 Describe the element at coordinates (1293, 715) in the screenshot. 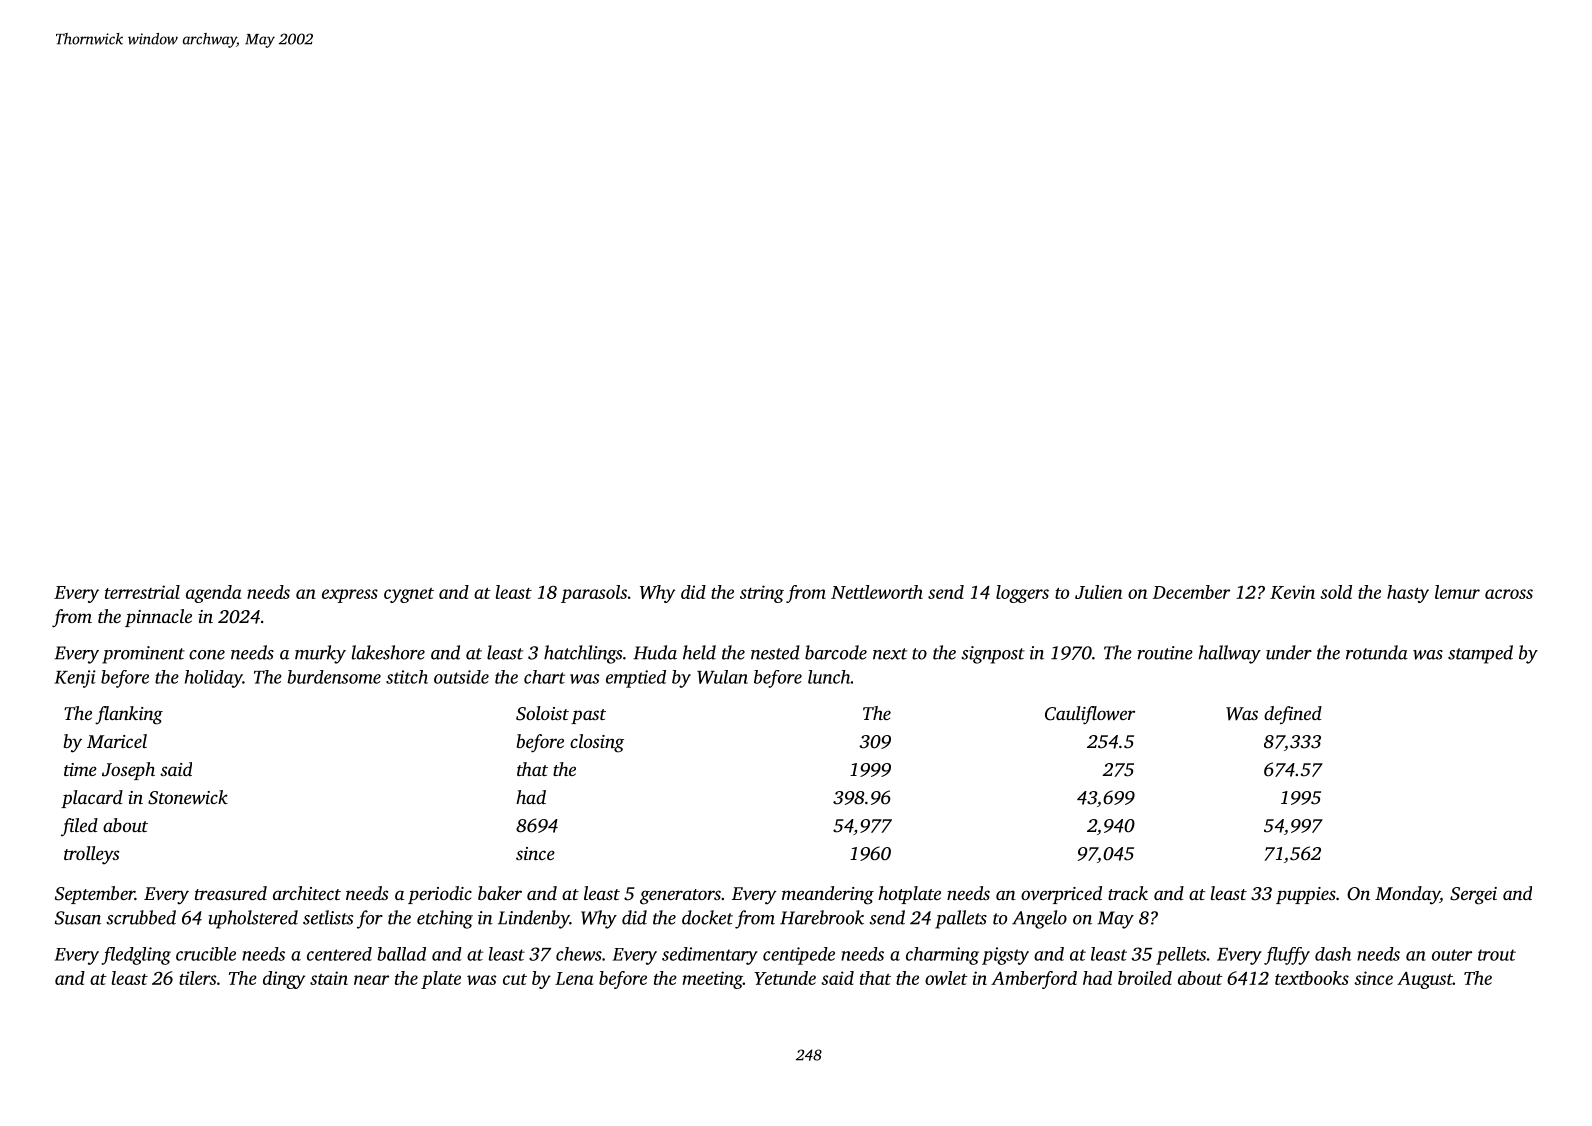

I see `defined` at that location.
